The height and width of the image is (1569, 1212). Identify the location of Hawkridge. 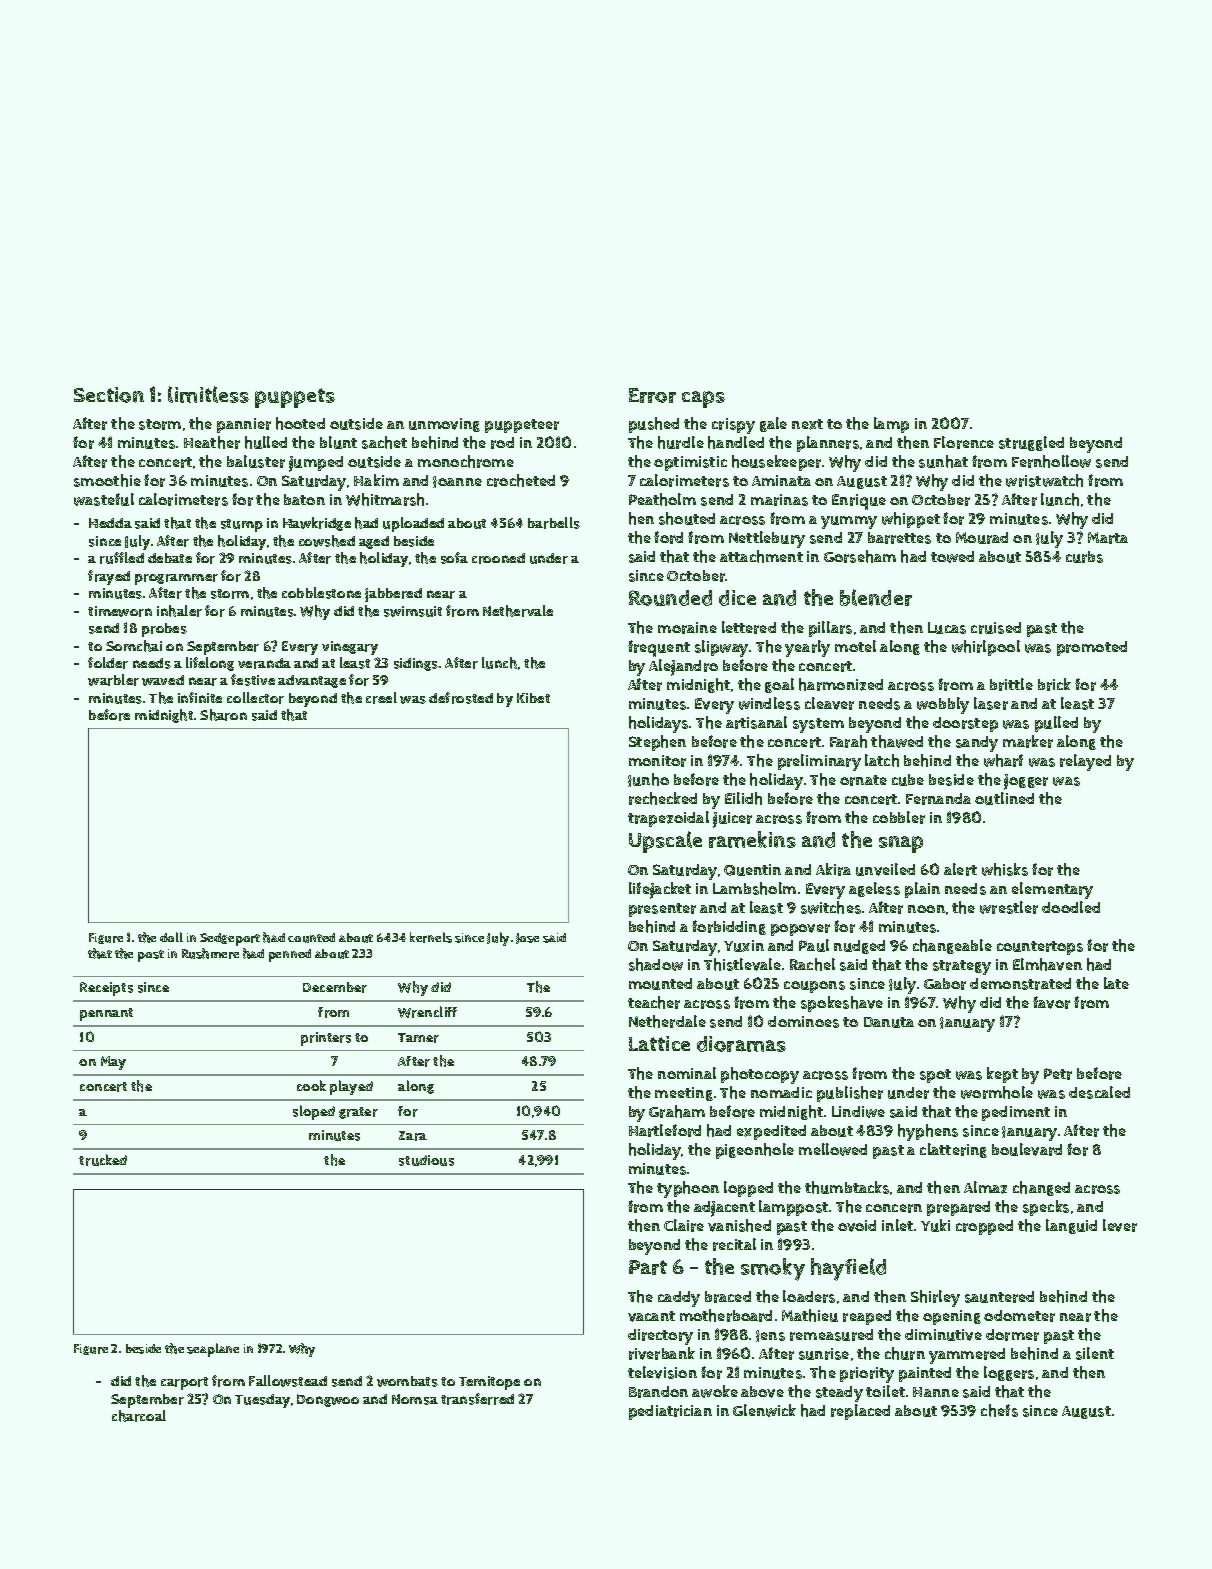
(317, 524).
